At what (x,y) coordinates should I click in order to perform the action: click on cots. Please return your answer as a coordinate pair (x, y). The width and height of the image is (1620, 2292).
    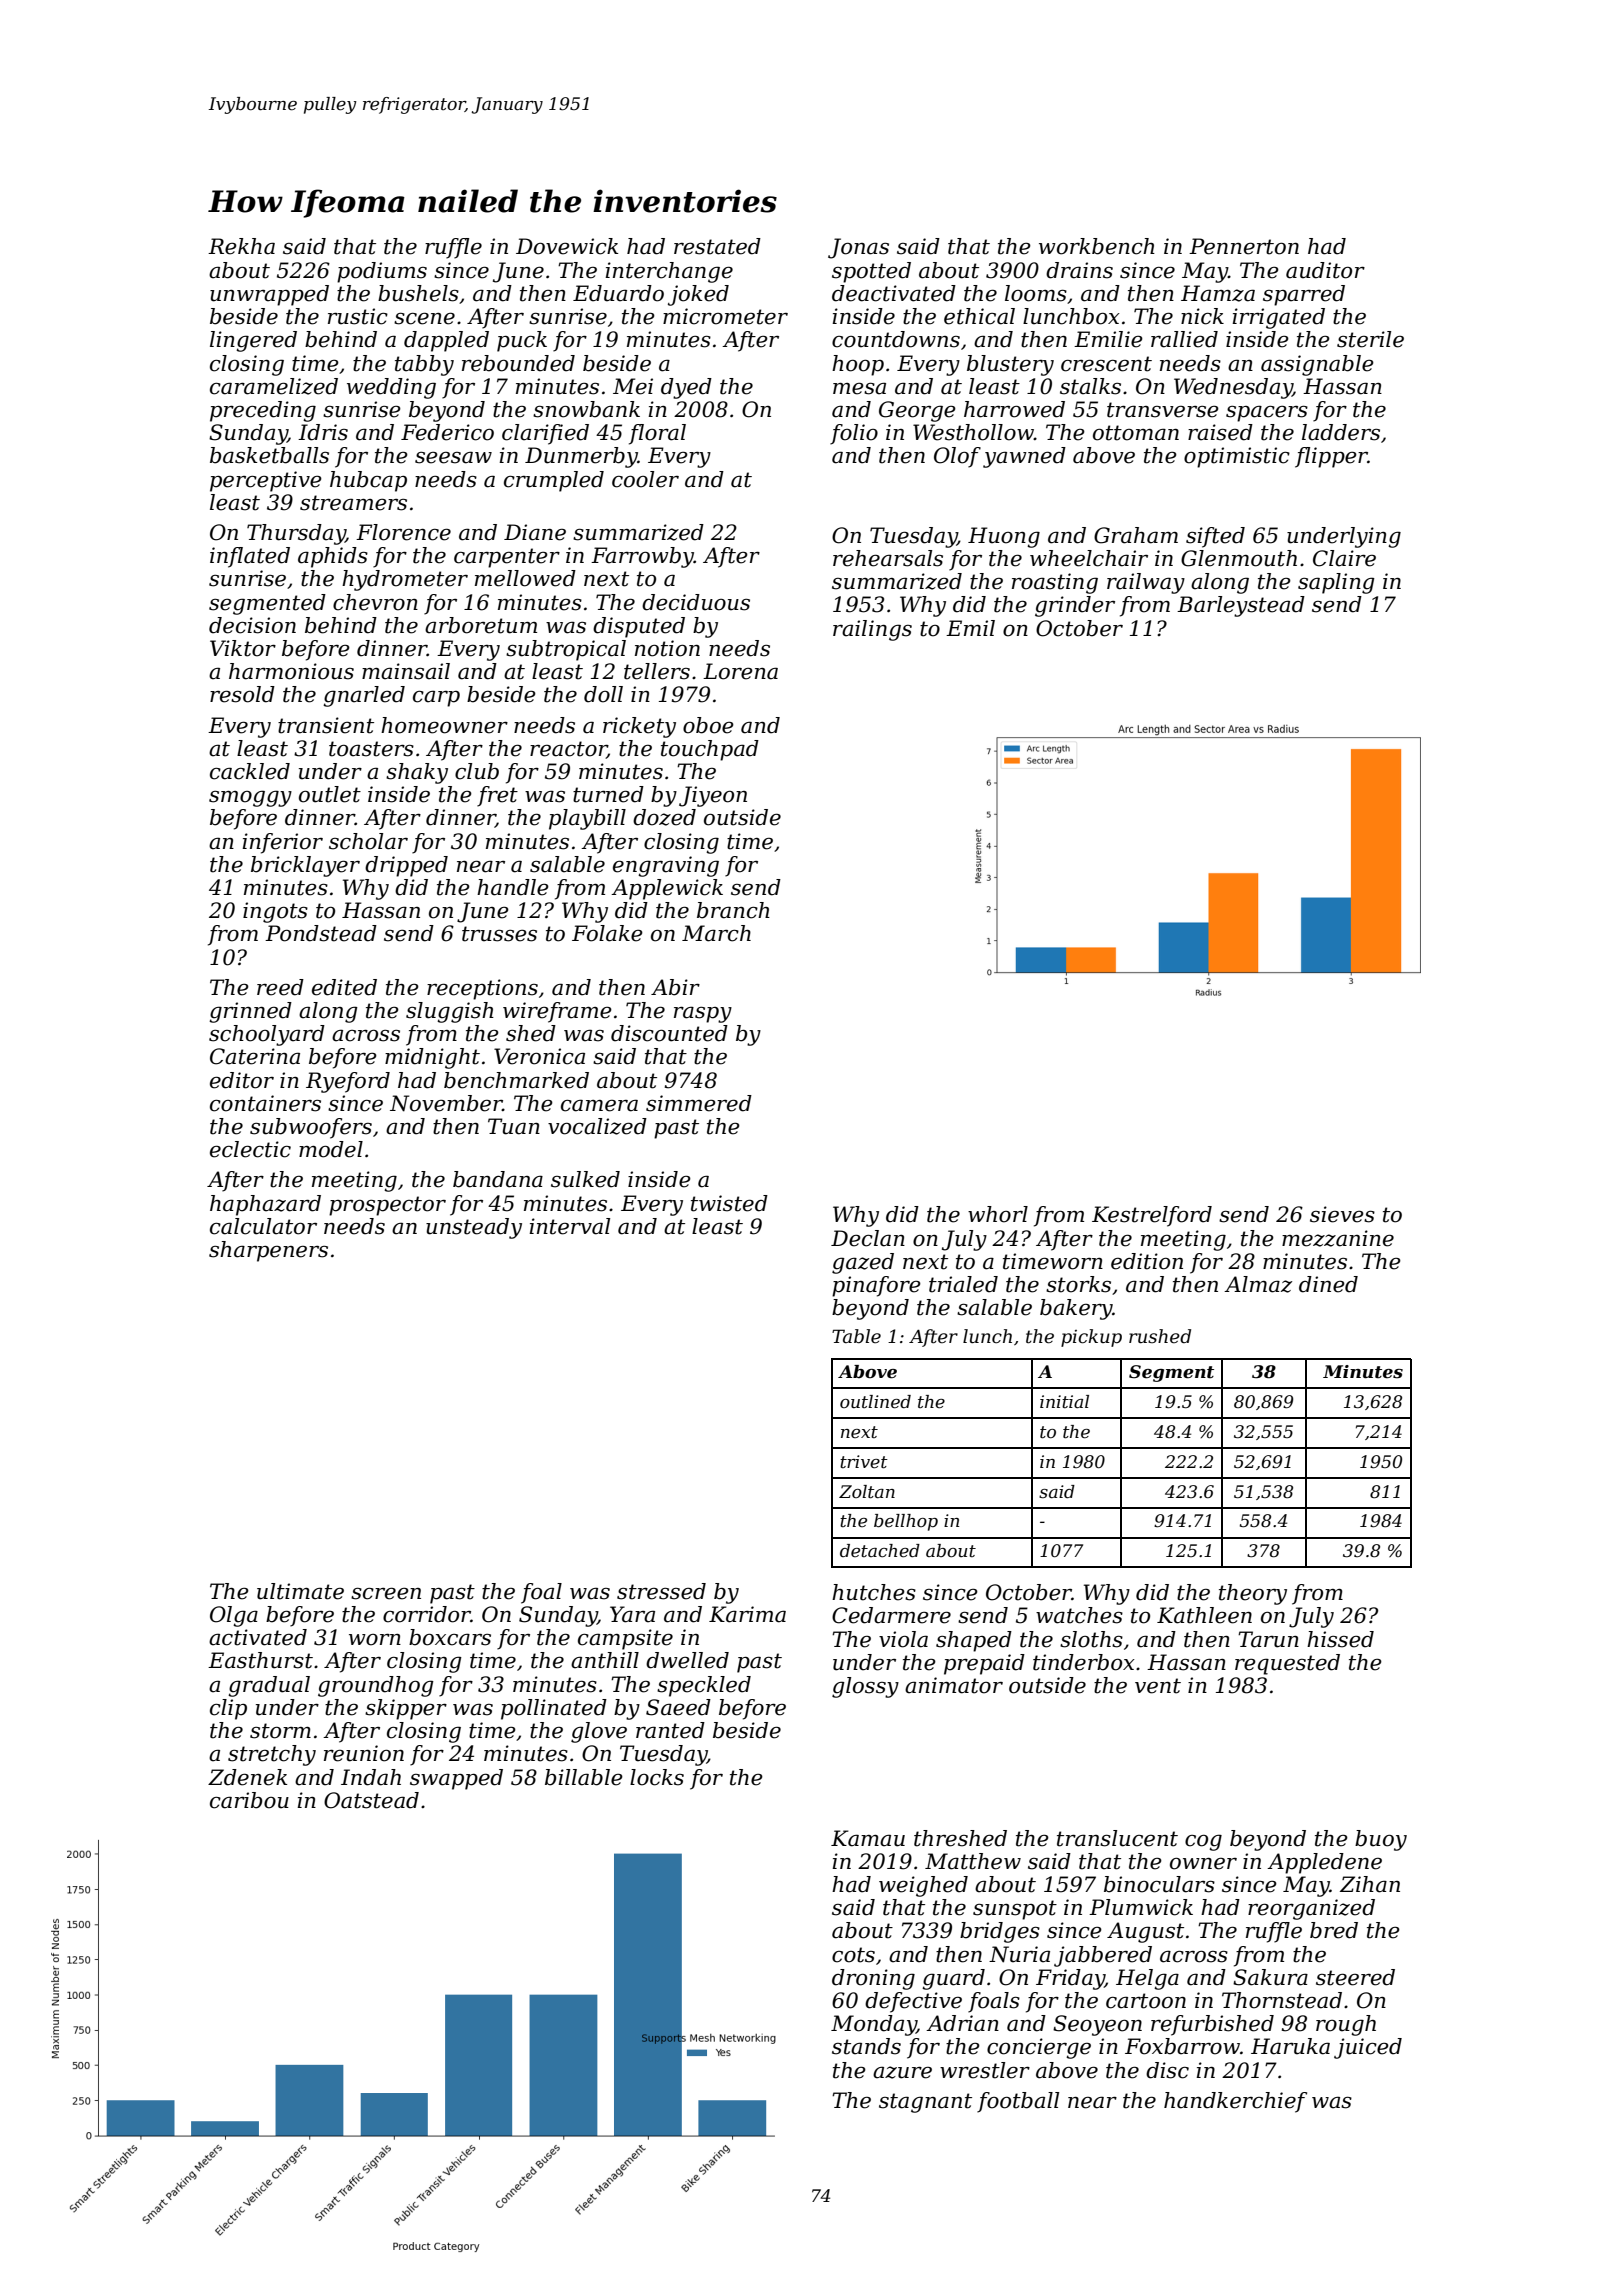
    Looking at the image, I should click on (853, 1955).
